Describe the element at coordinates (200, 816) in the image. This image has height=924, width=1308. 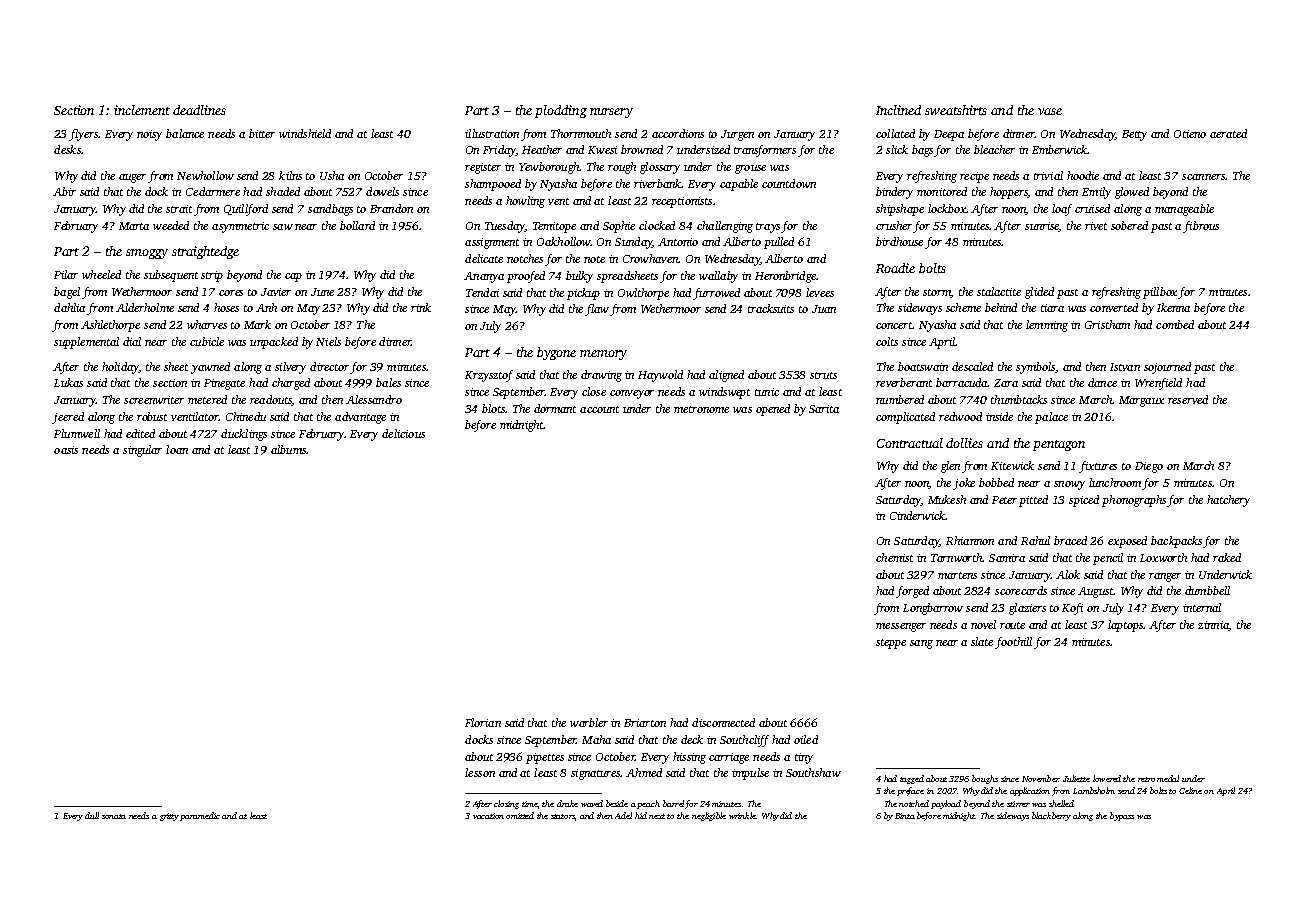
I see `paramedic` at that location.
